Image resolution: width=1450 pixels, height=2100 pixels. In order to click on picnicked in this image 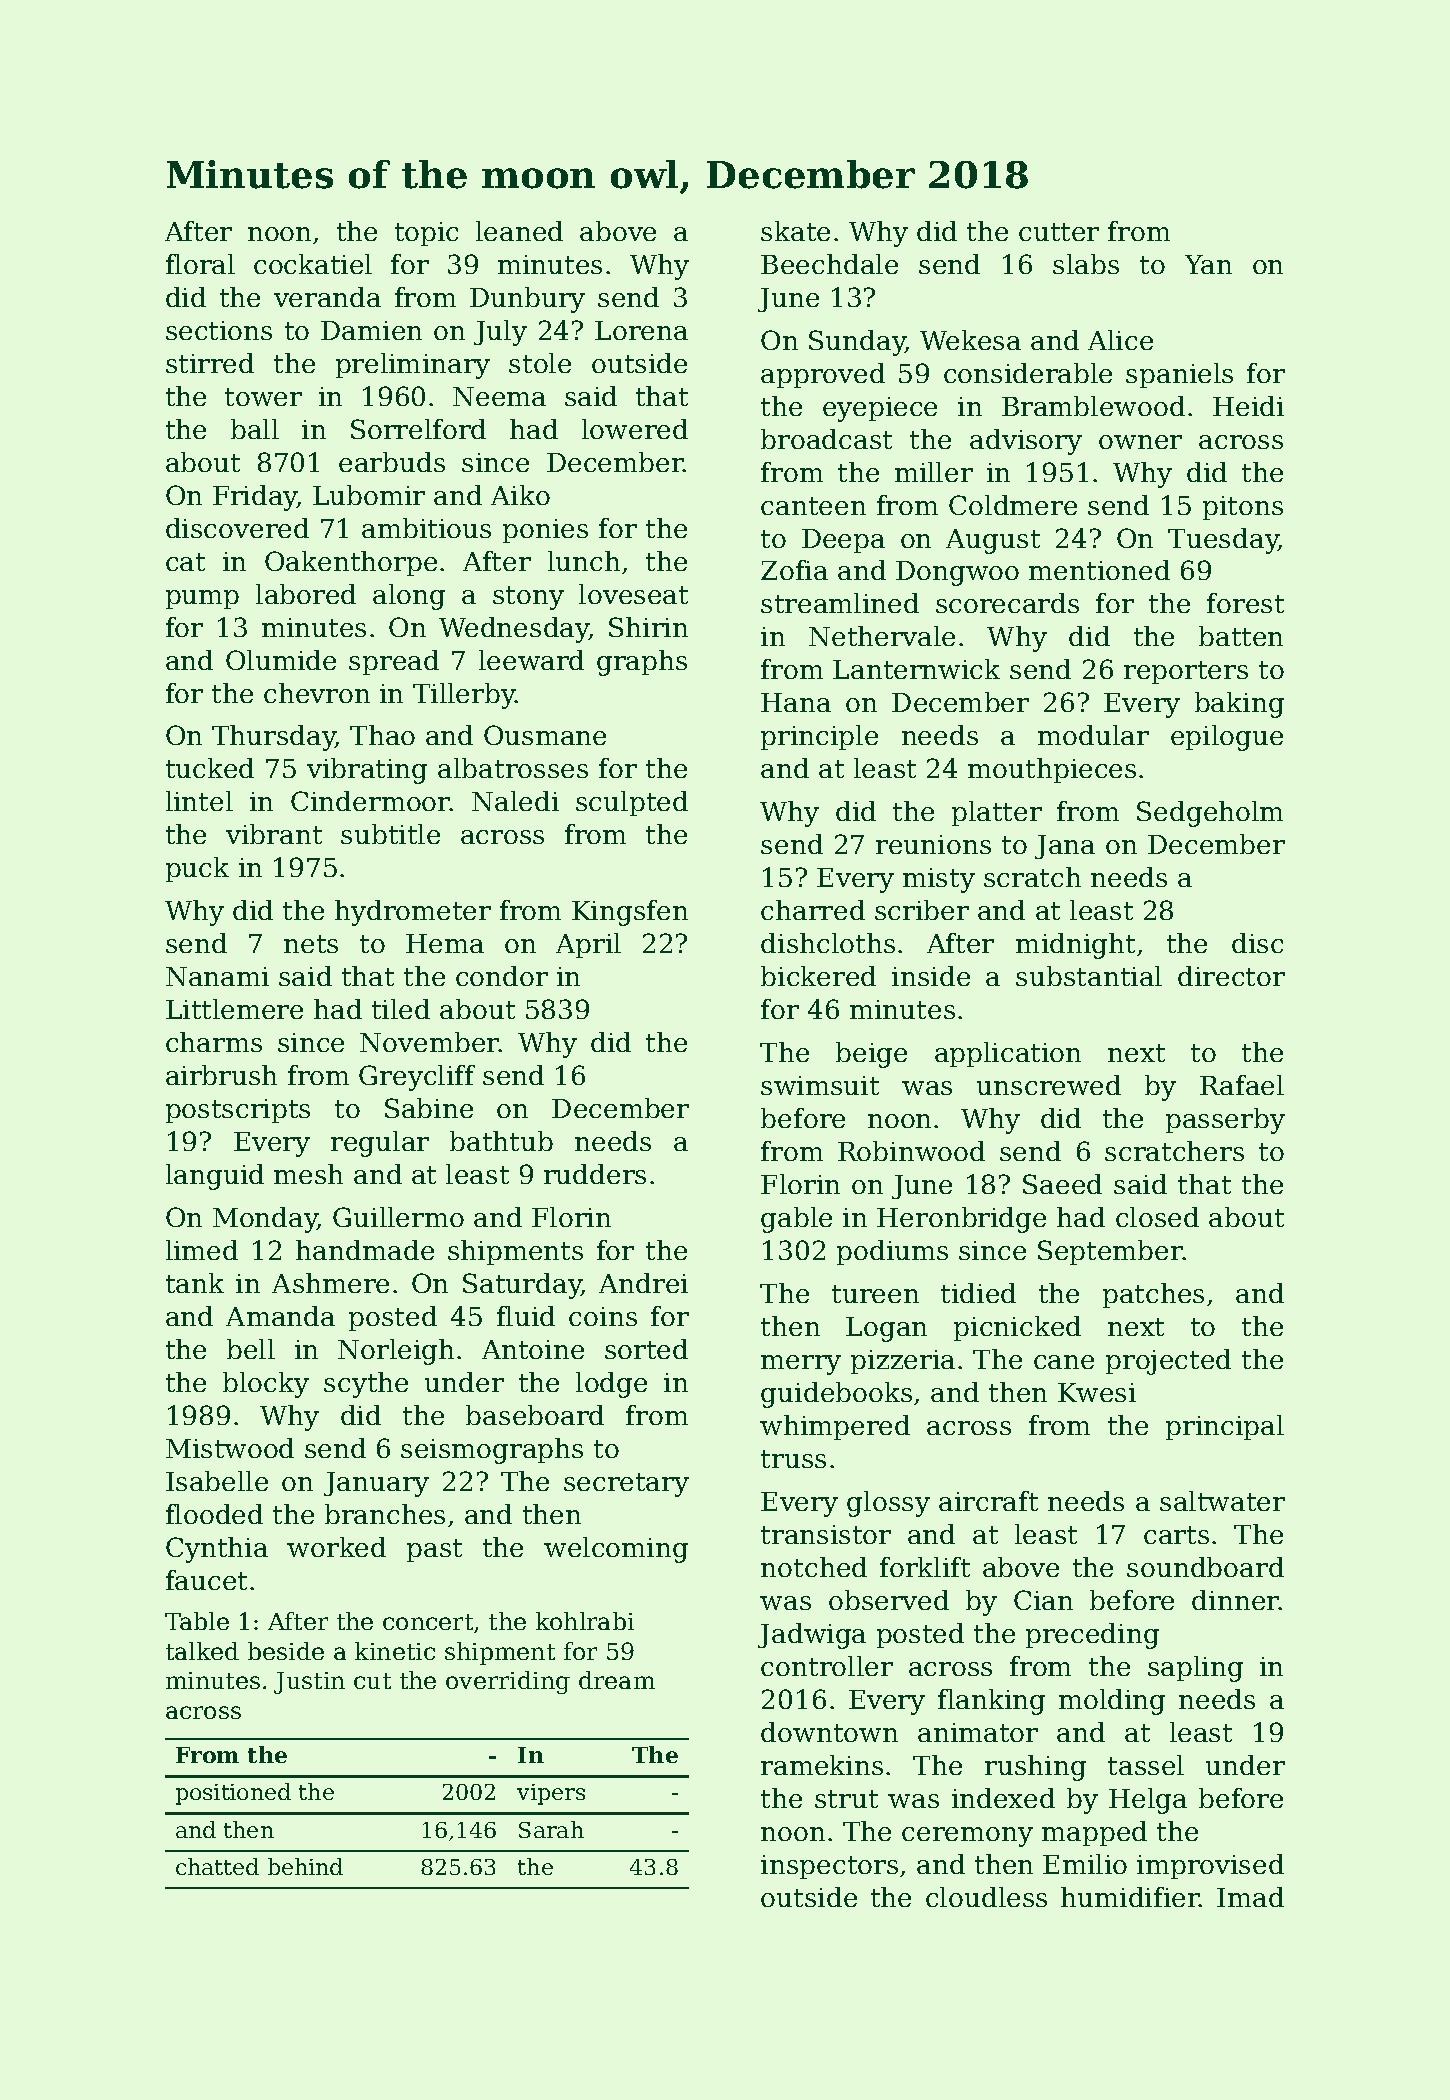, I will do `click(1017, 1328)`.
